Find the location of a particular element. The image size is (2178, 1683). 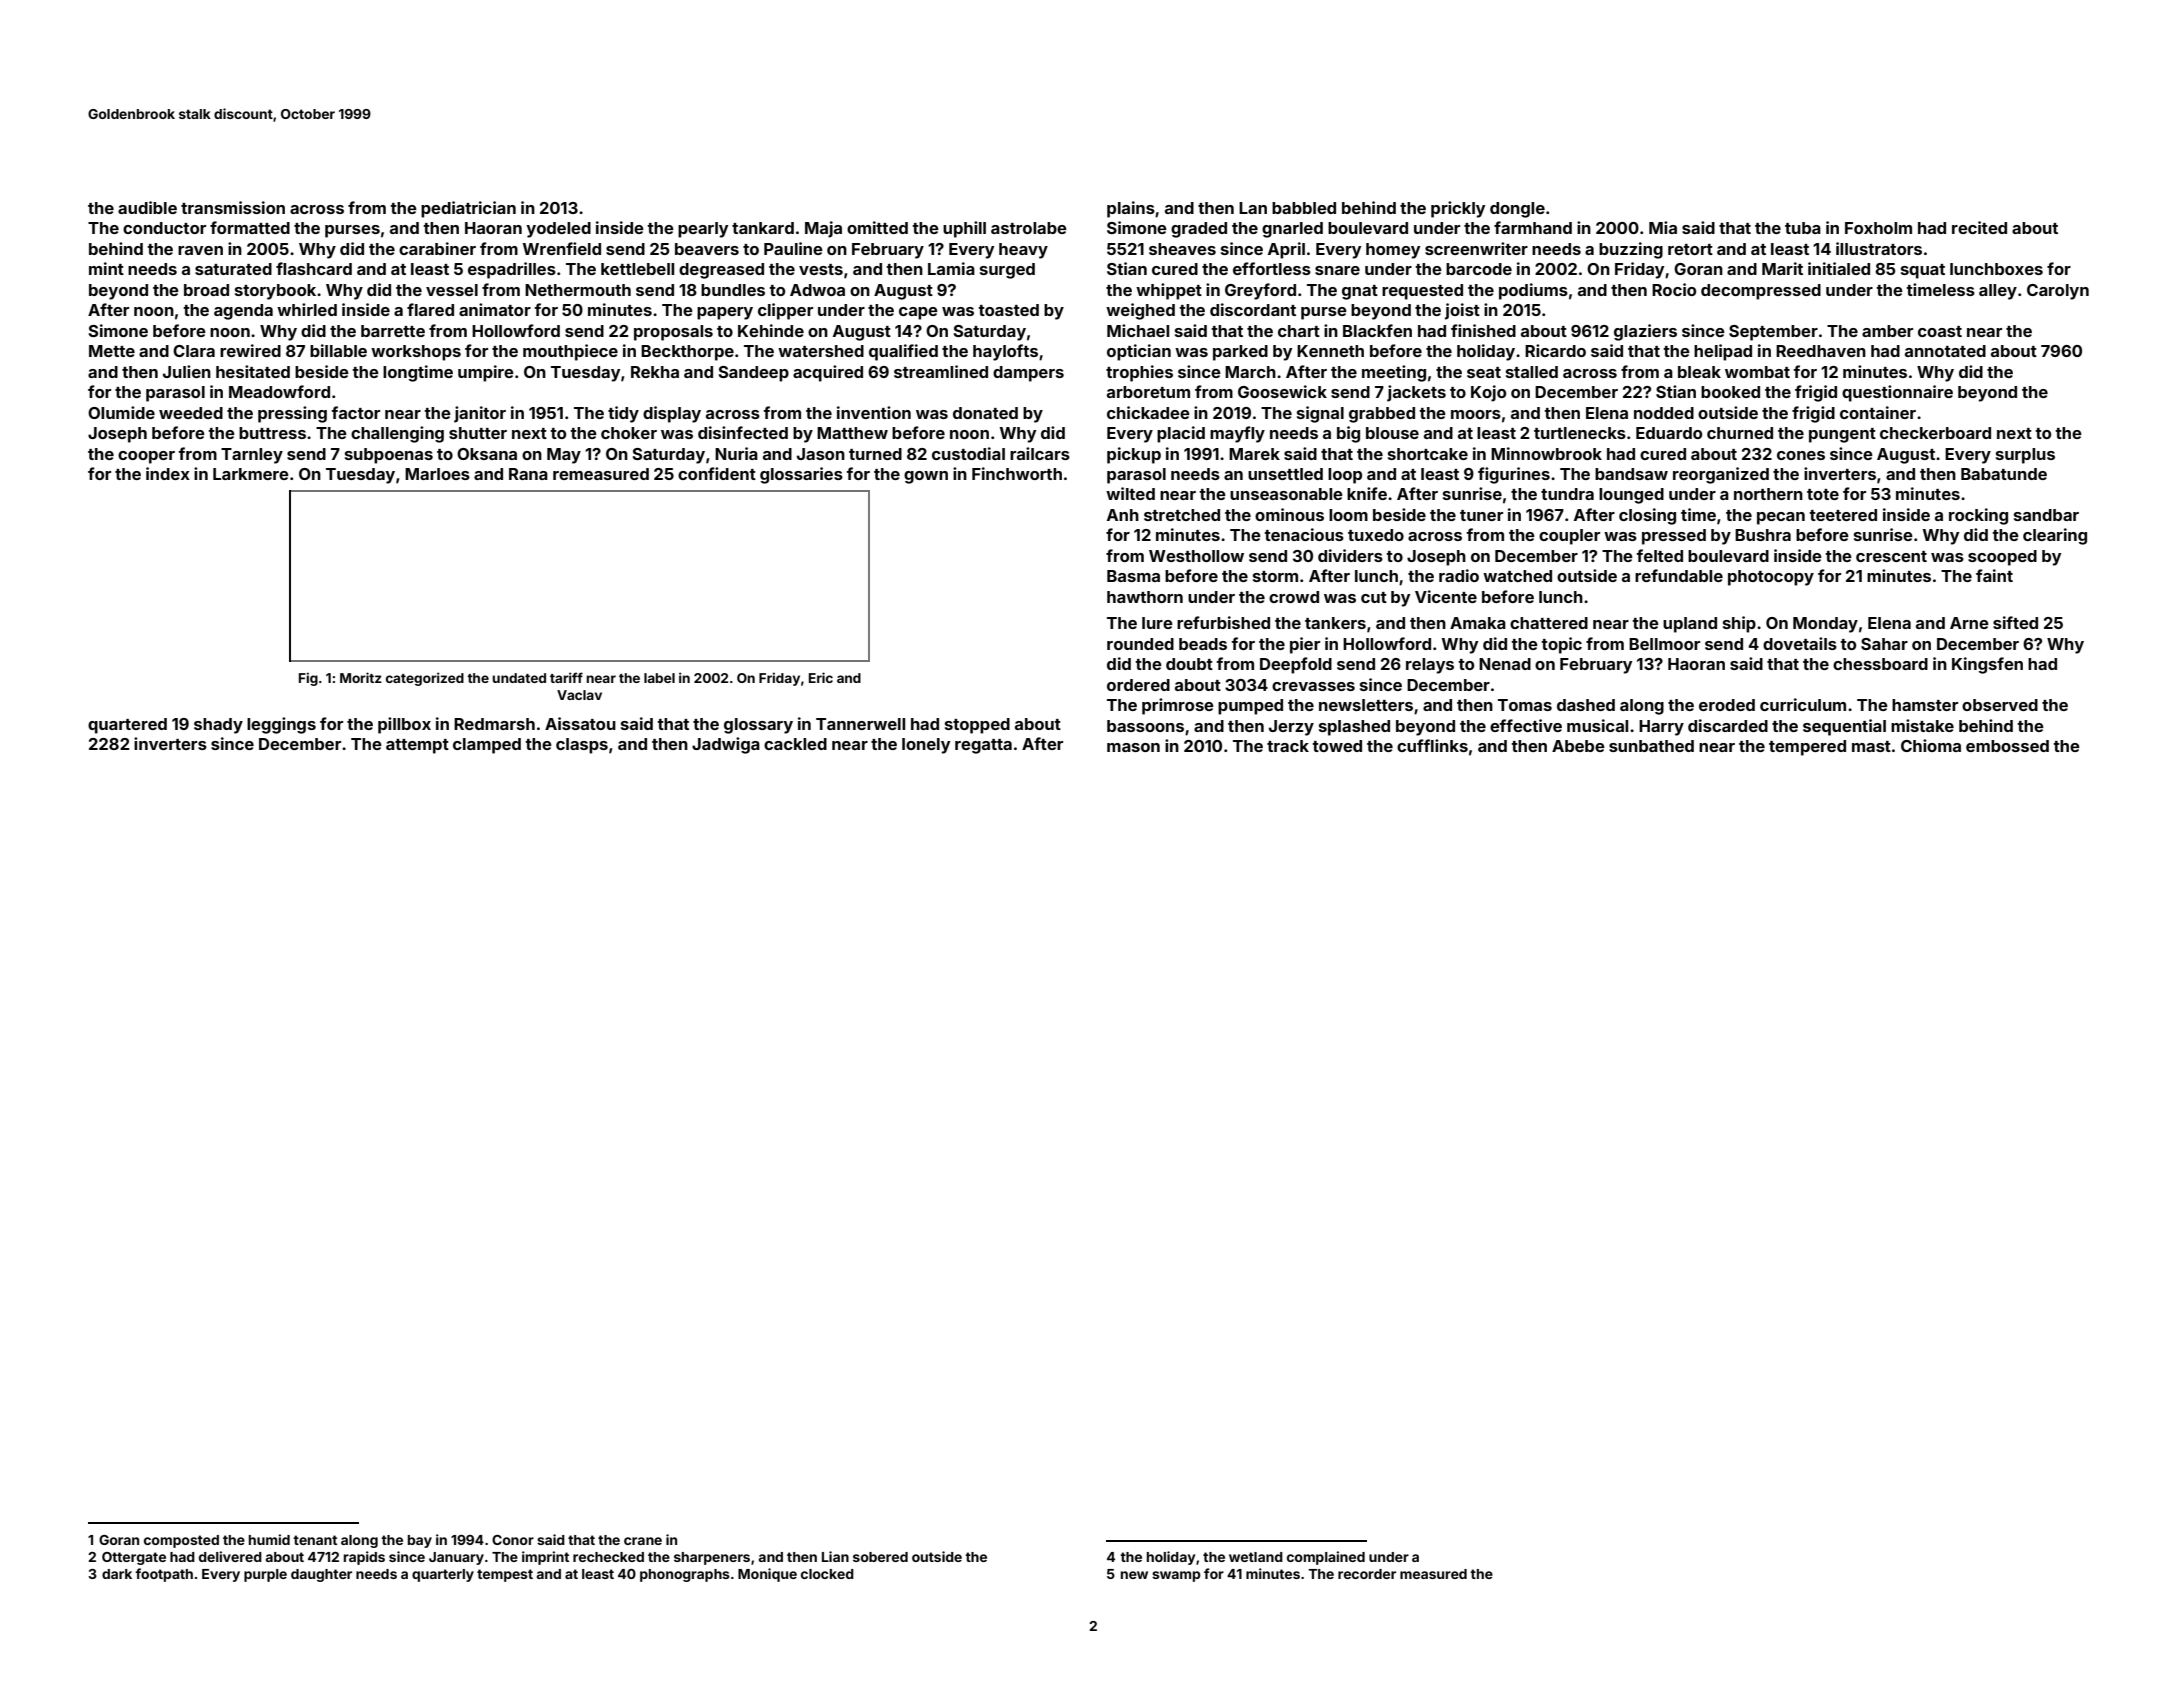

composted is located at coordinates (181, 1541).
